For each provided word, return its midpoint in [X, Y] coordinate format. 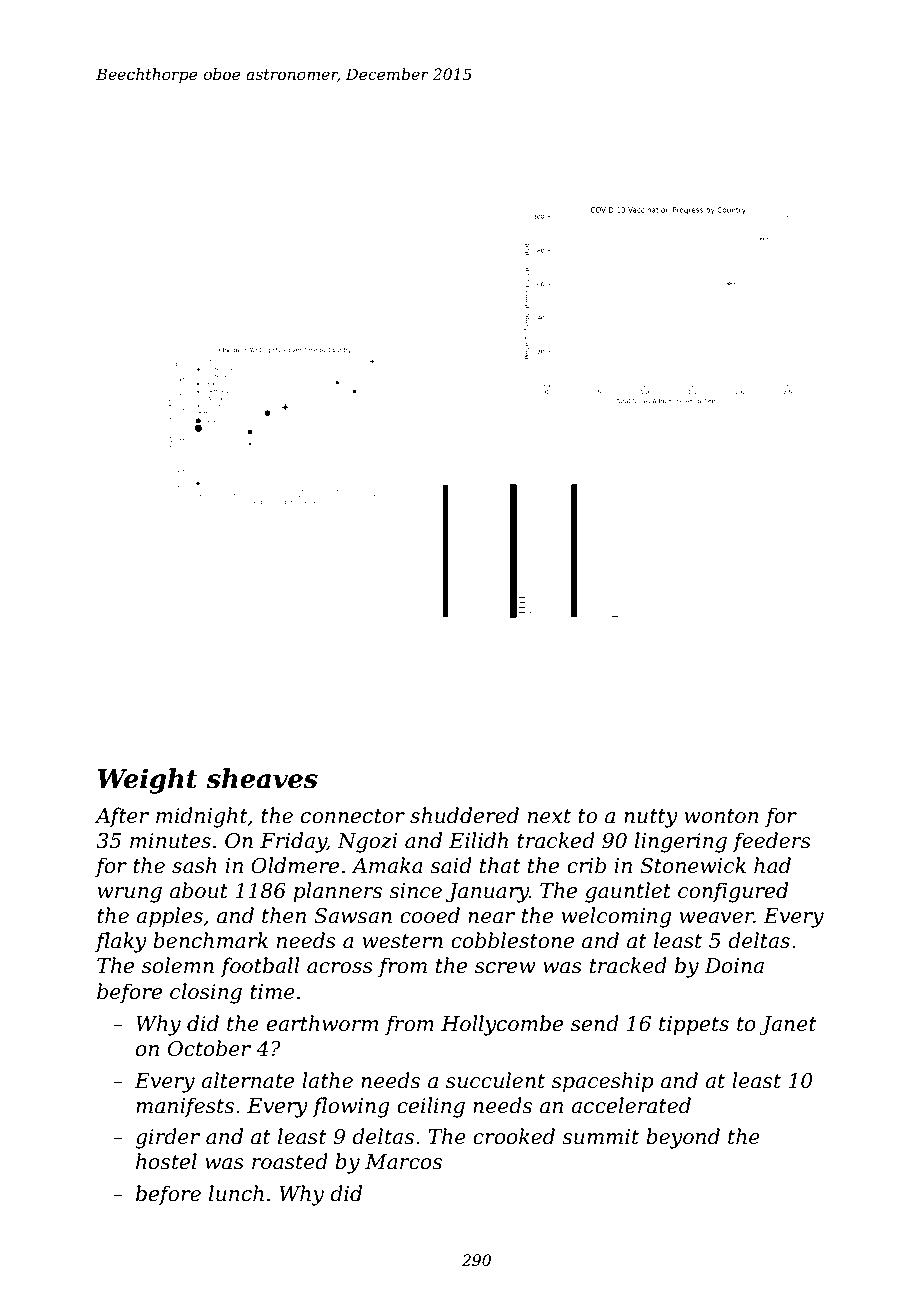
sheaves [262, 778]
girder [167, 1138]
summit [600, 1137]
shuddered [464, 815]
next [549, 816]
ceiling [431, 1107]
